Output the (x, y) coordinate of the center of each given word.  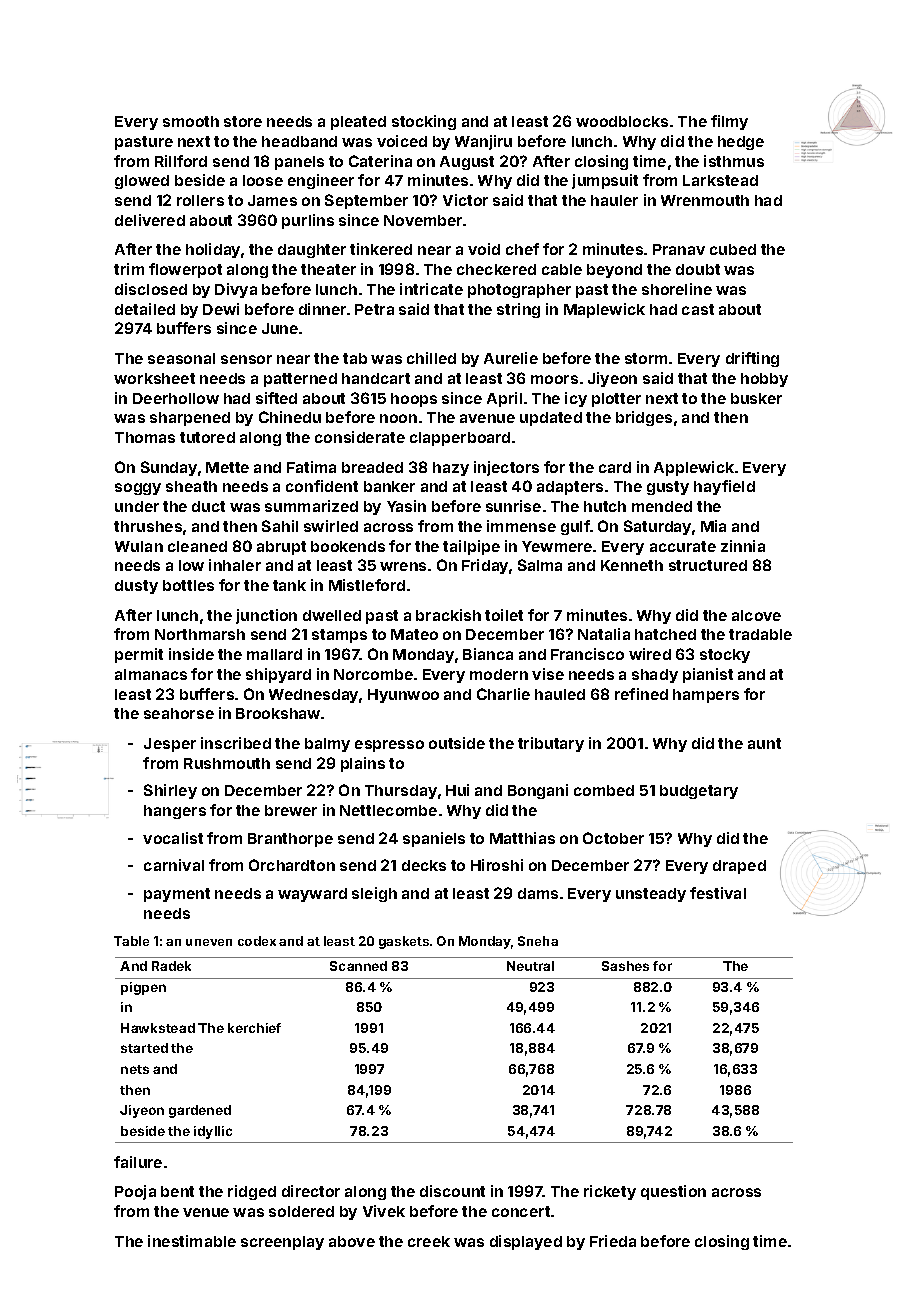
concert (521, 1211)
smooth (191, 121)
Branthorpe (290, 840)
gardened (200, 1111)
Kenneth (632, 565)
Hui (457, 790)
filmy (729, 122)
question (673, 1192)
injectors (506, 468)
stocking (424, 122)
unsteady (651, 895)
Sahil (280, 526)
